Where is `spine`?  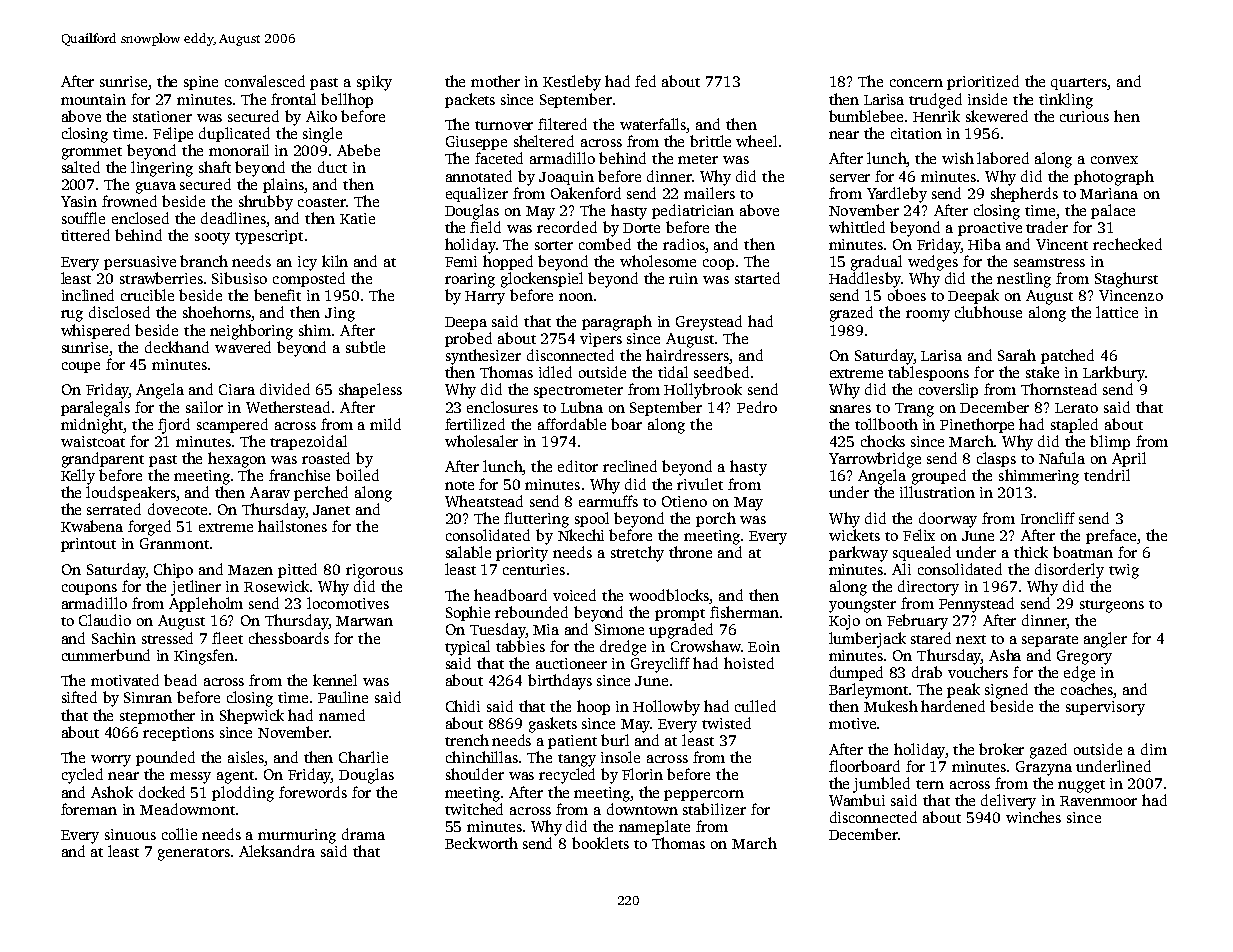 spine is located at coordinates (201, 83).
